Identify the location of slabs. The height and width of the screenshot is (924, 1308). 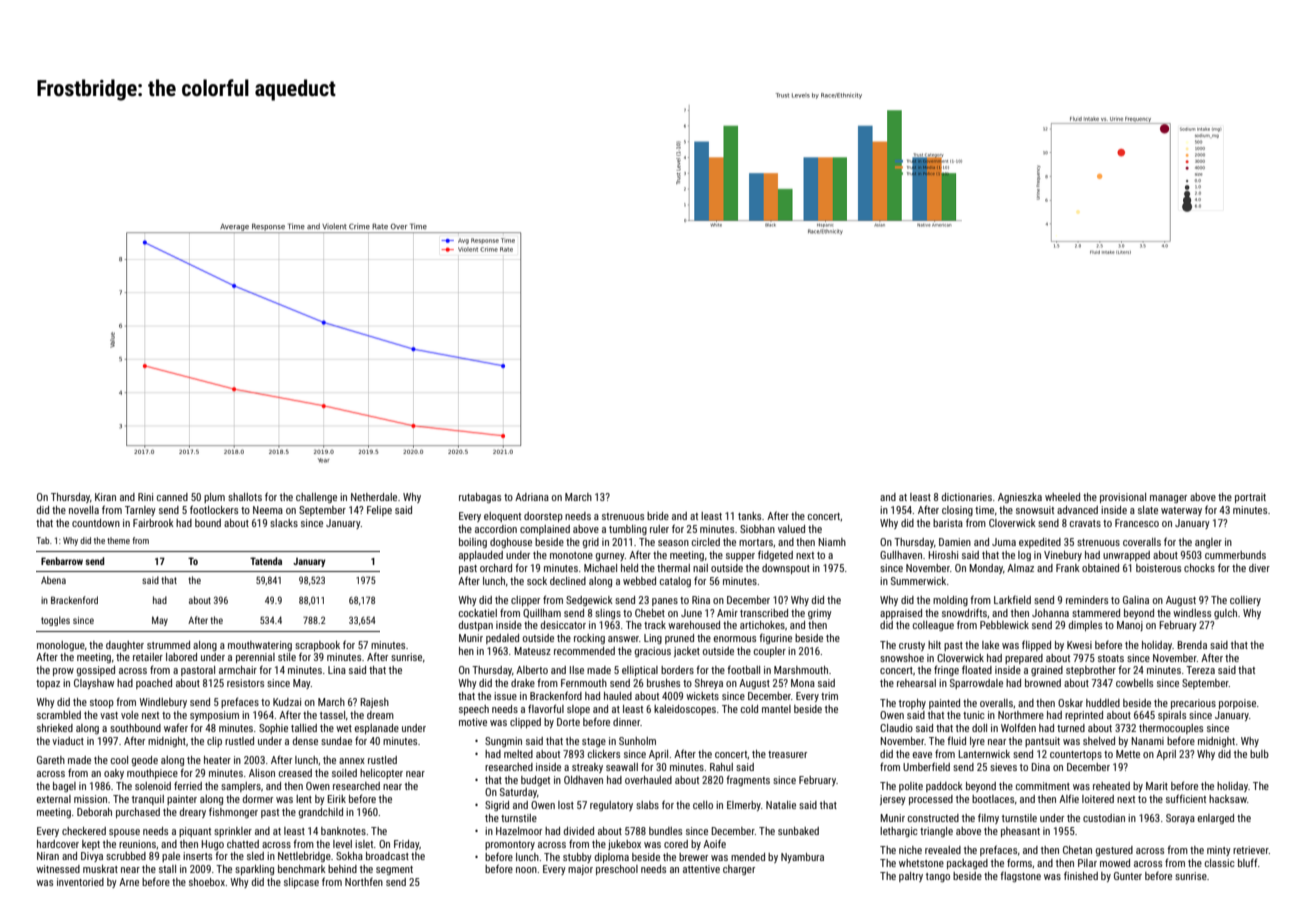
(647, 805).
